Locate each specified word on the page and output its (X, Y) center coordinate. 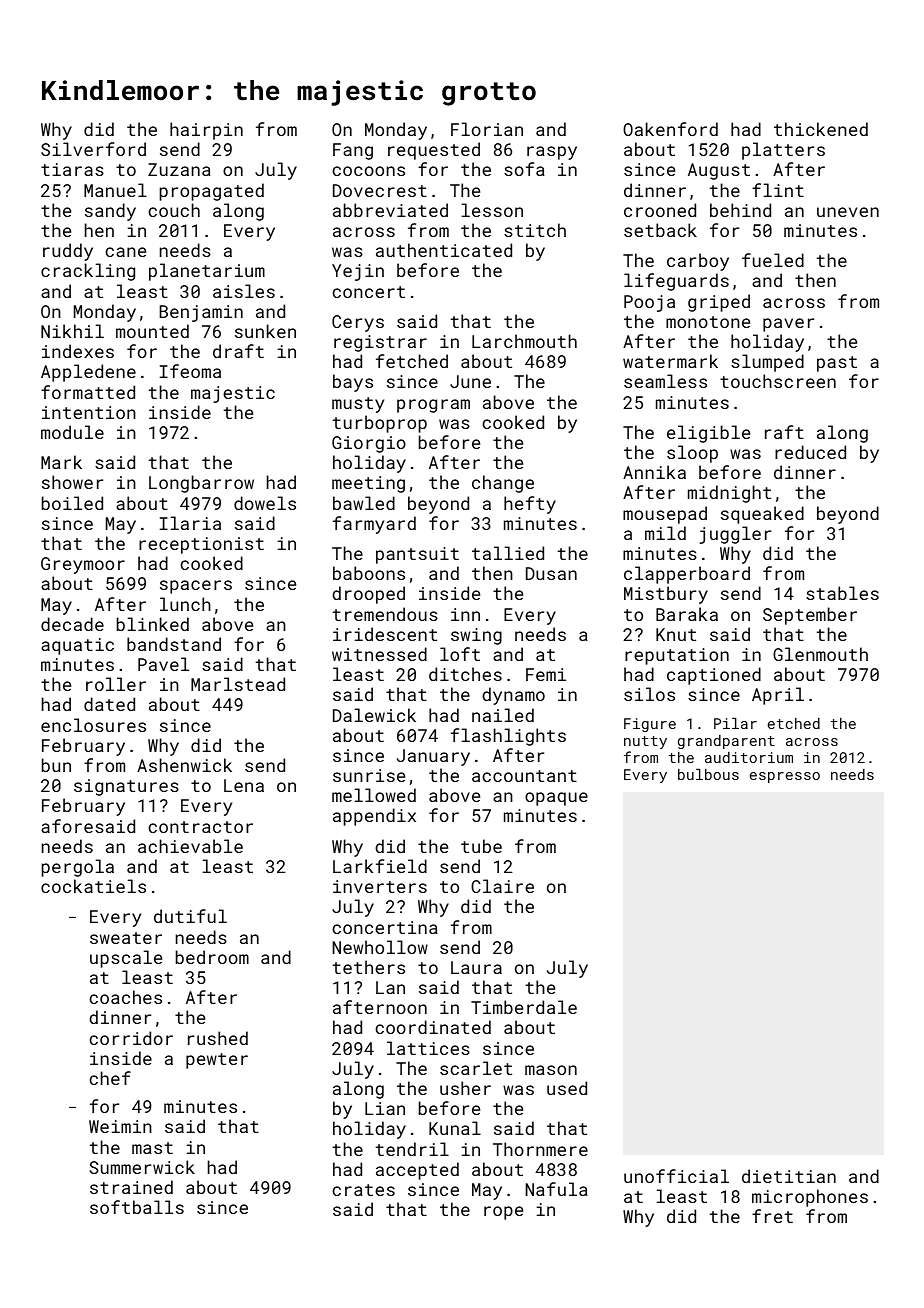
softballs (137, 1207)
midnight (729, 494)
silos (649, 694)
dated (109, 704)
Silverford (93, 149)
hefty (530, 505)
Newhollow (380, 947)
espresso (785, 777)
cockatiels (93, 886)
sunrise (369, 775)
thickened (821, 129)
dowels (265, 503)
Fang (353, 151)
